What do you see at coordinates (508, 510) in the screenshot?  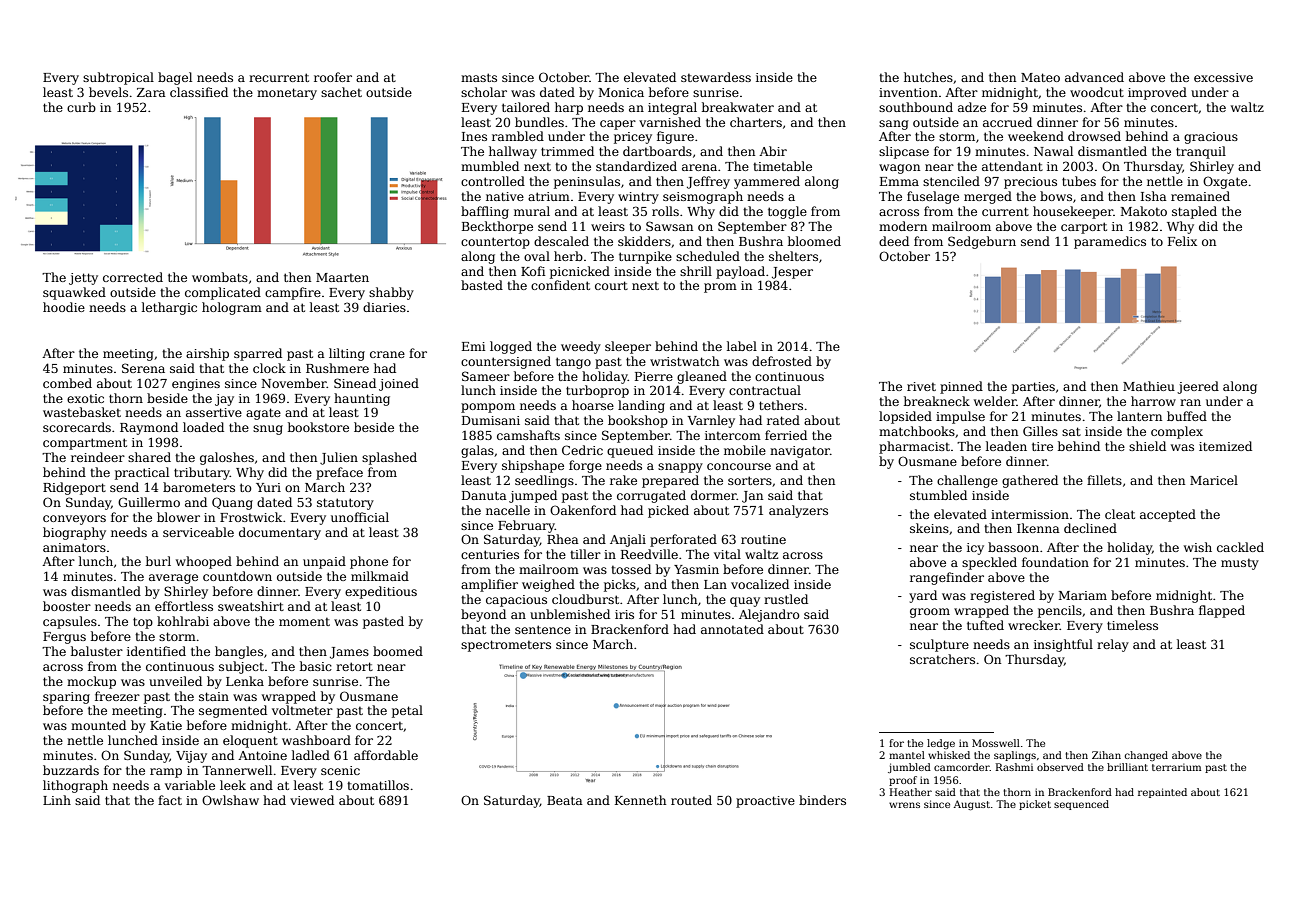 I see `nacelle` at bounding box center [508, 510].
